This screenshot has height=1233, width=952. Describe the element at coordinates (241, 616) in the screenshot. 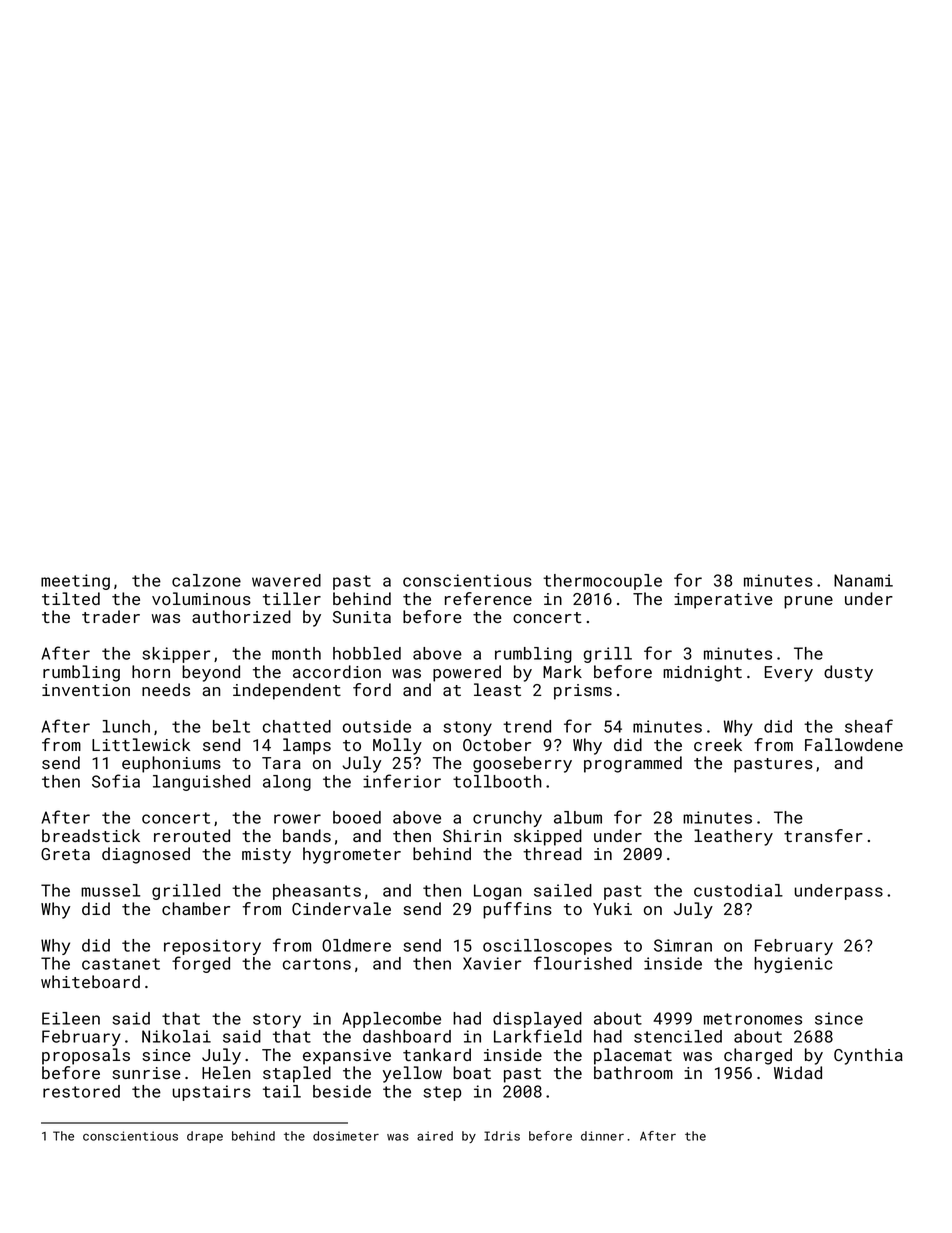

I see `authorized` at that location.
